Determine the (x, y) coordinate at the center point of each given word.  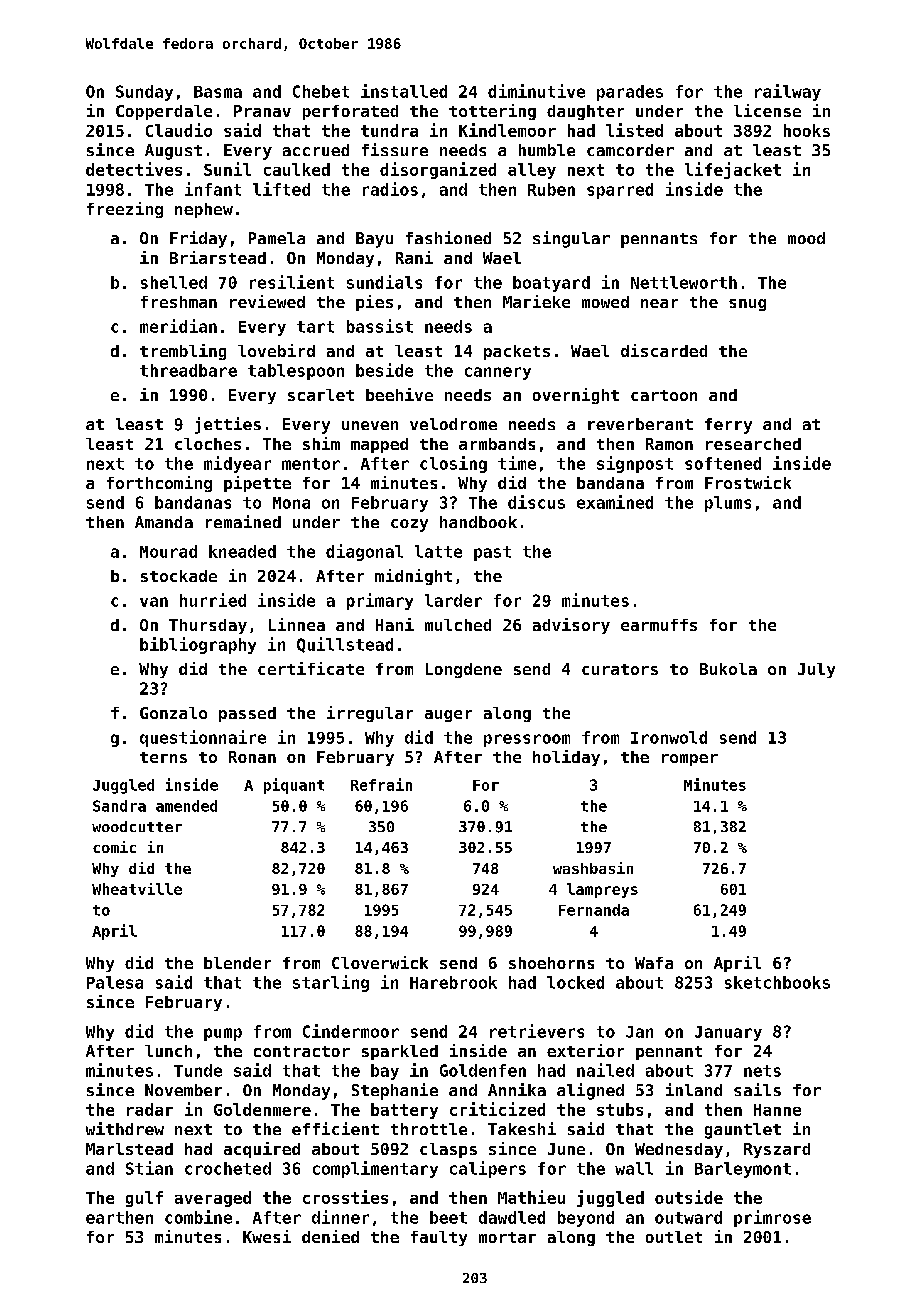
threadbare (188, 370)
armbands (497, 444)
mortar (507, 1237)
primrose (772, 1218)
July (816, 670)
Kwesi (267, 1236)
